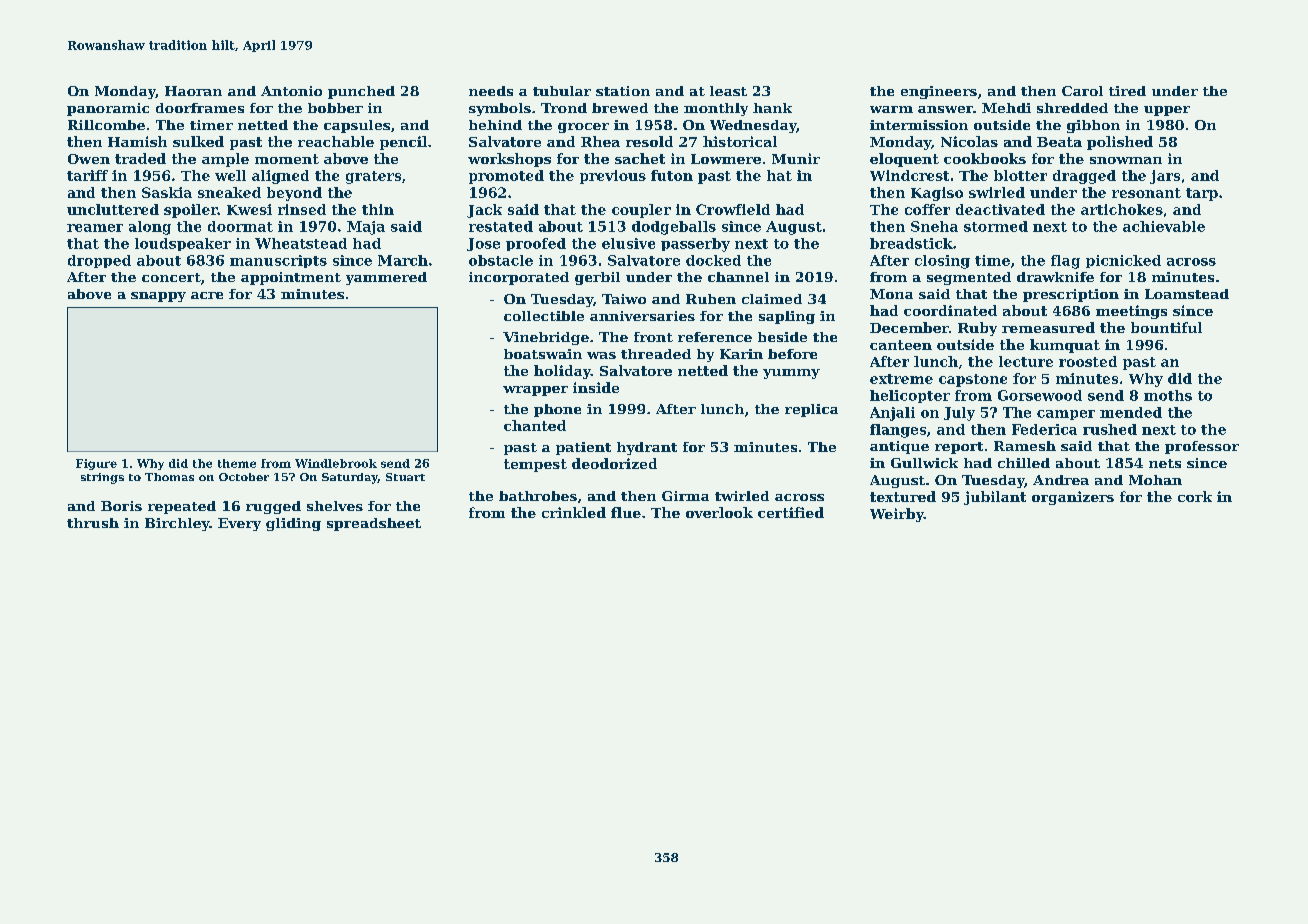 Image resolution: width=1308 pixels, height=924 pixels. Describe the element at coordinates (939, 92) in the page. I see `engineers` at that location.
